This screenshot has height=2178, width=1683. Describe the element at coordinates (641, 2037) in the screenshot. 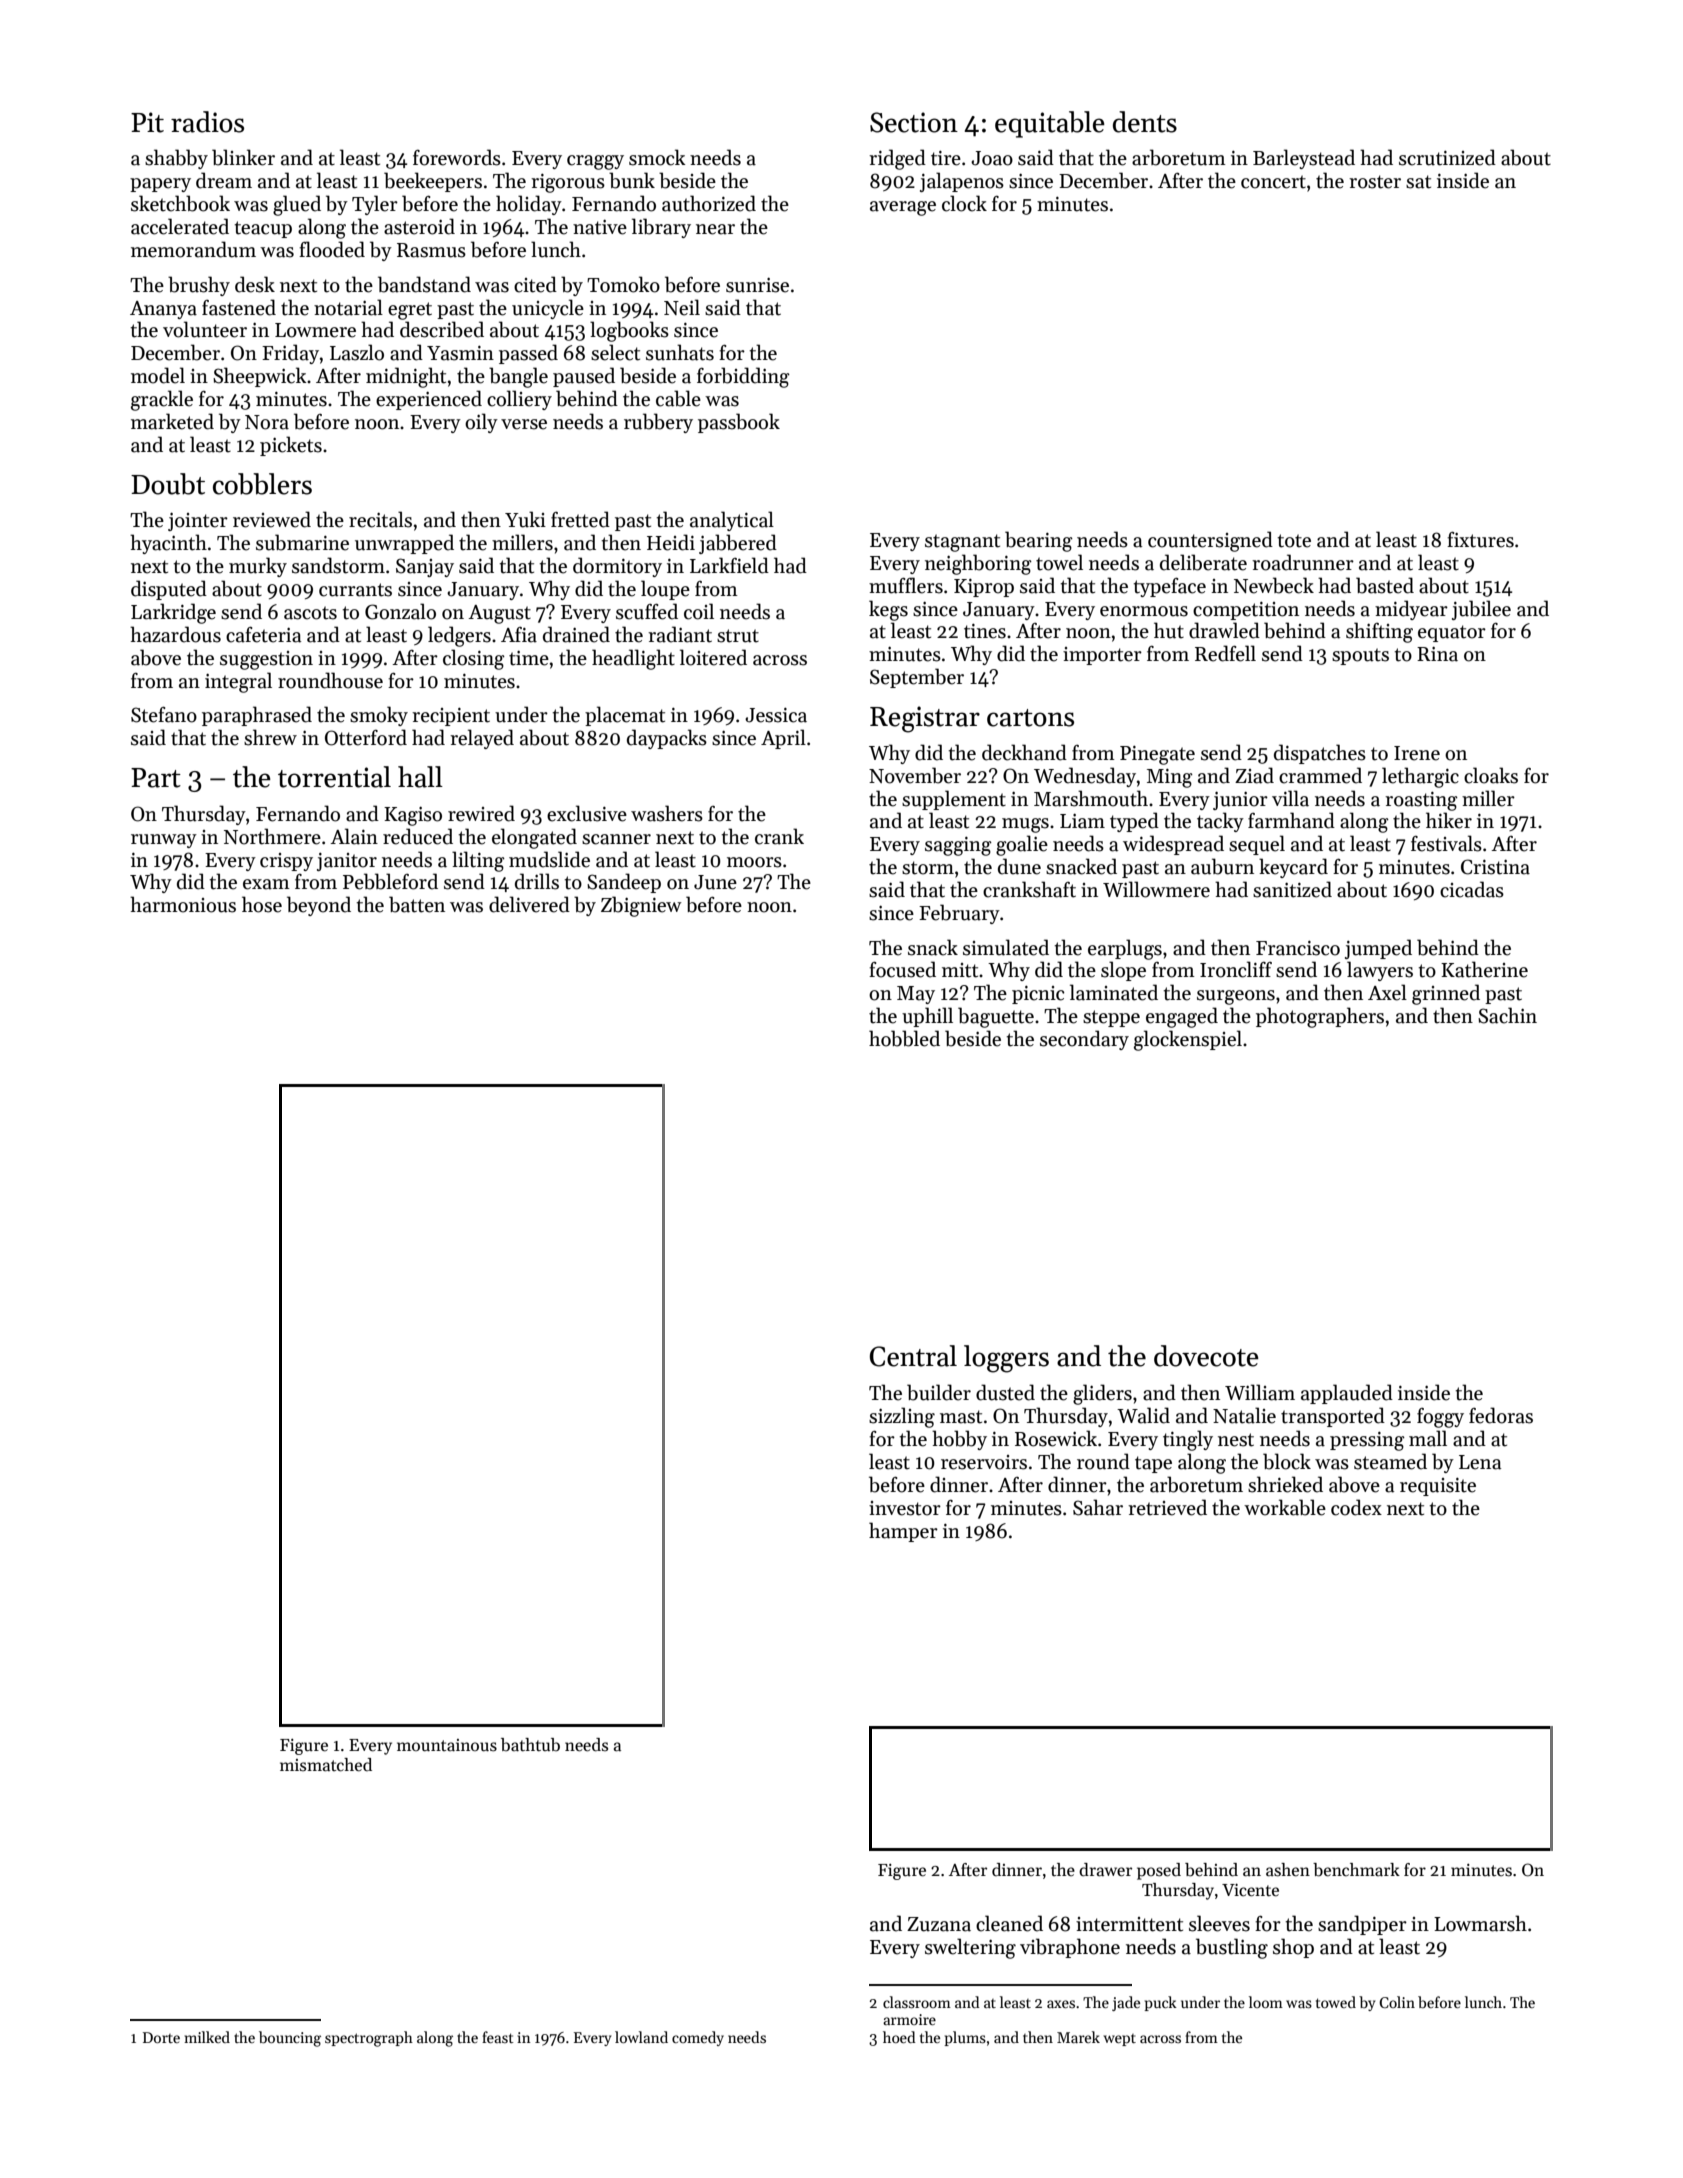

I see `lowland` at that location.
